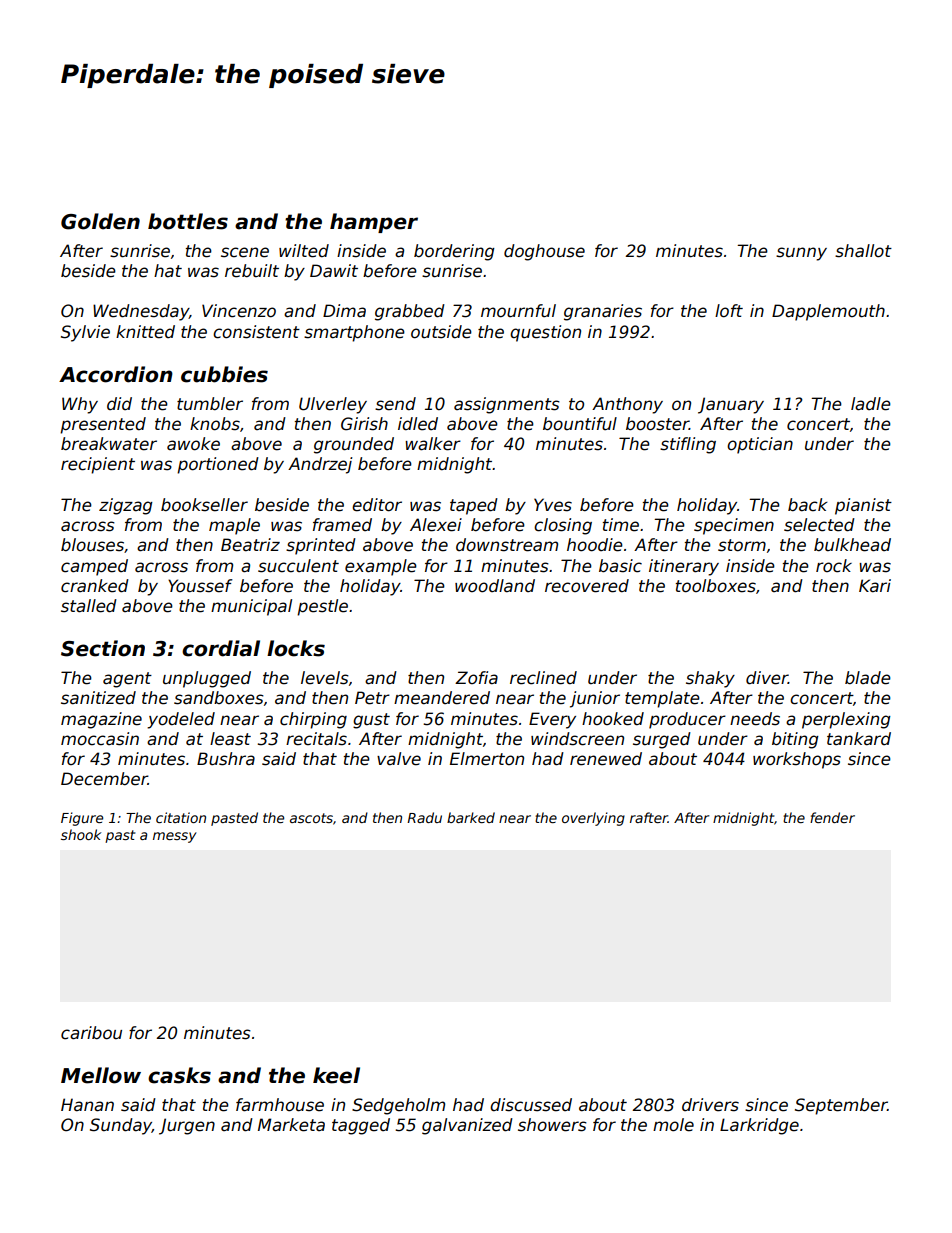  Describe the element at coordinates (688, 445) in the screenshot. I see `stifling` at that location.
